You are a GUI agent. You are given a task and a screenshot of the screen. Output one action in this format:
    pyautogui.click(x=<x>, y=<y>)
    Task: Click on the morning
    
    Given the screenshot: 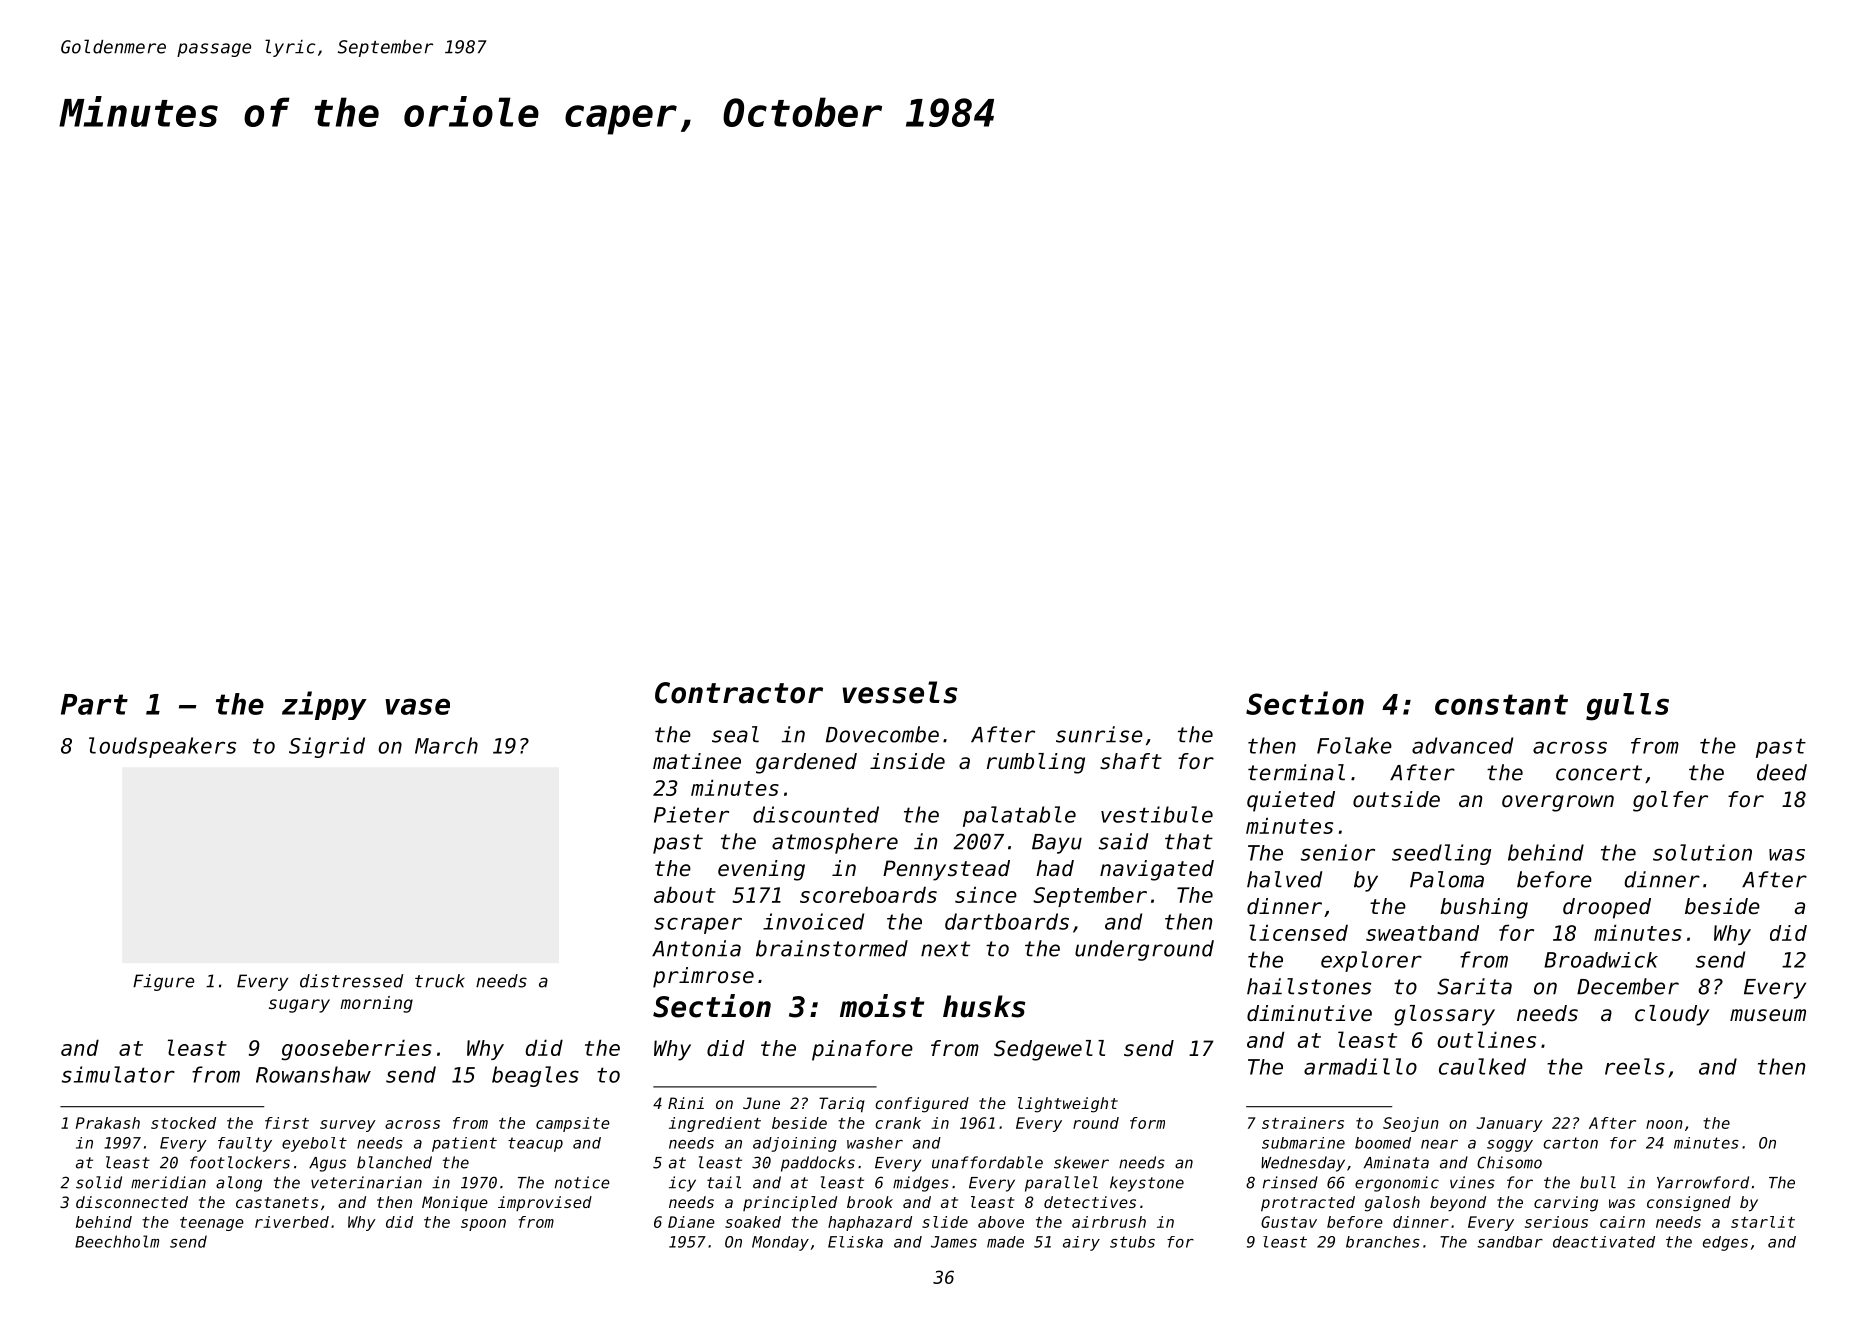 What is the action you would take?
    pyautogui.click(x=376, y=1004)
